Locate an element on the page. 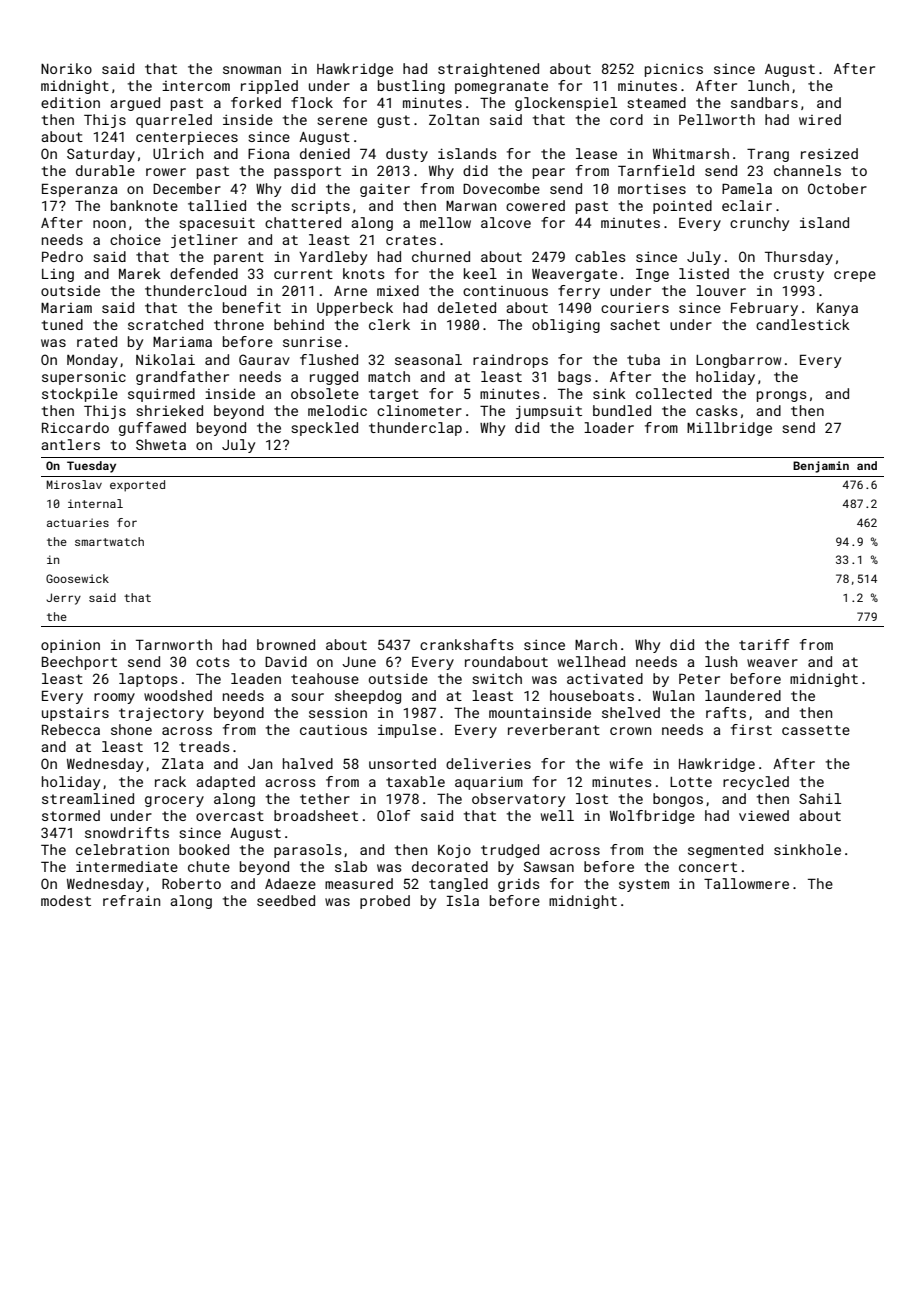 The width and height of the image is (924, 1308). Marwan is located at coordinates (471, 206).
